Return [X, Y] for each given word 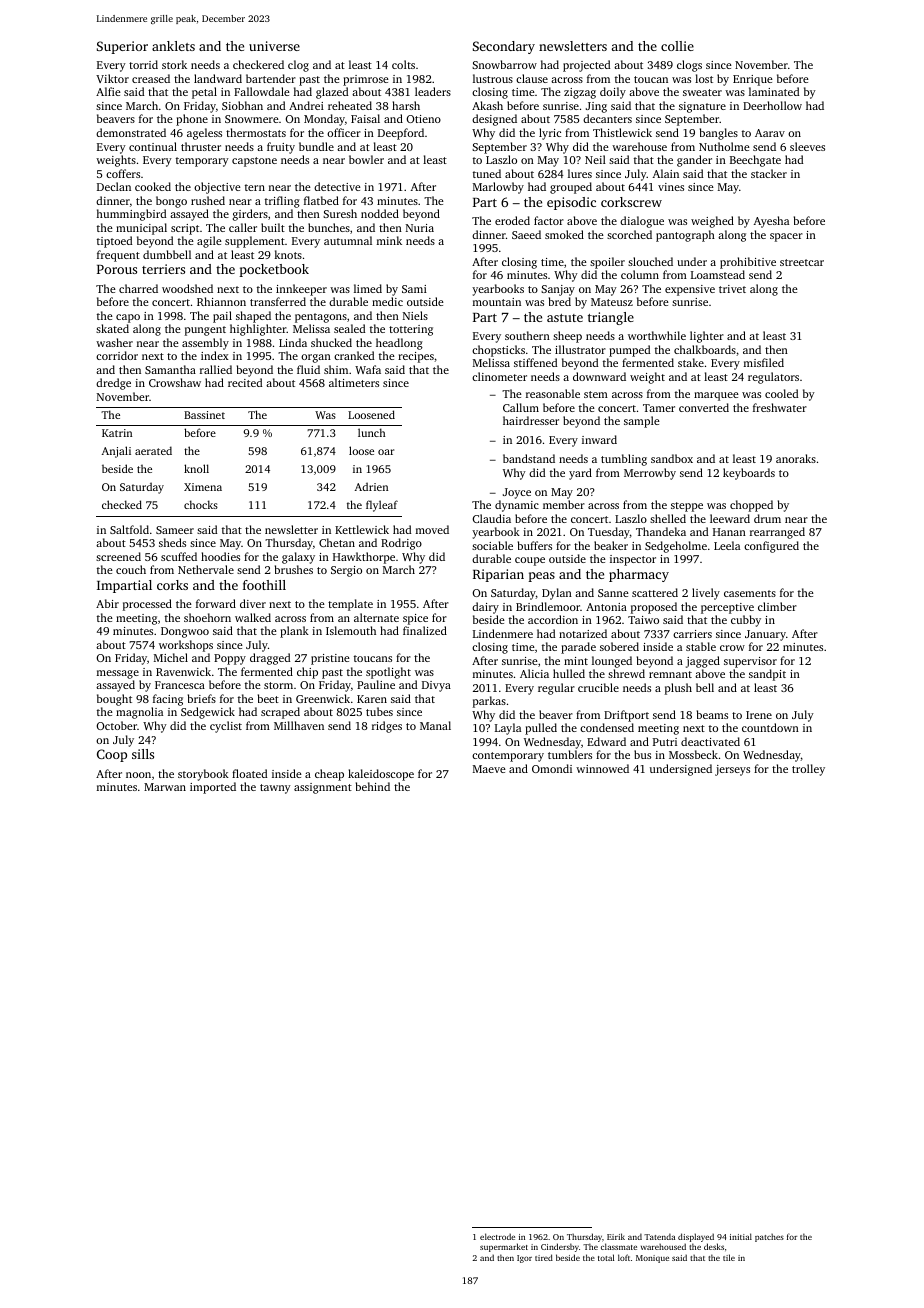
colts [403, 64]
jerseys [732, 770]
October [116, 725]
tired [544, 1257]
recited [245, 382]
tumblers [570, 754]
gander [694, 161]
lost [704, 78]
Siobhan [242, 105]
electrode [497, 1236]
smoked [564, 234]
